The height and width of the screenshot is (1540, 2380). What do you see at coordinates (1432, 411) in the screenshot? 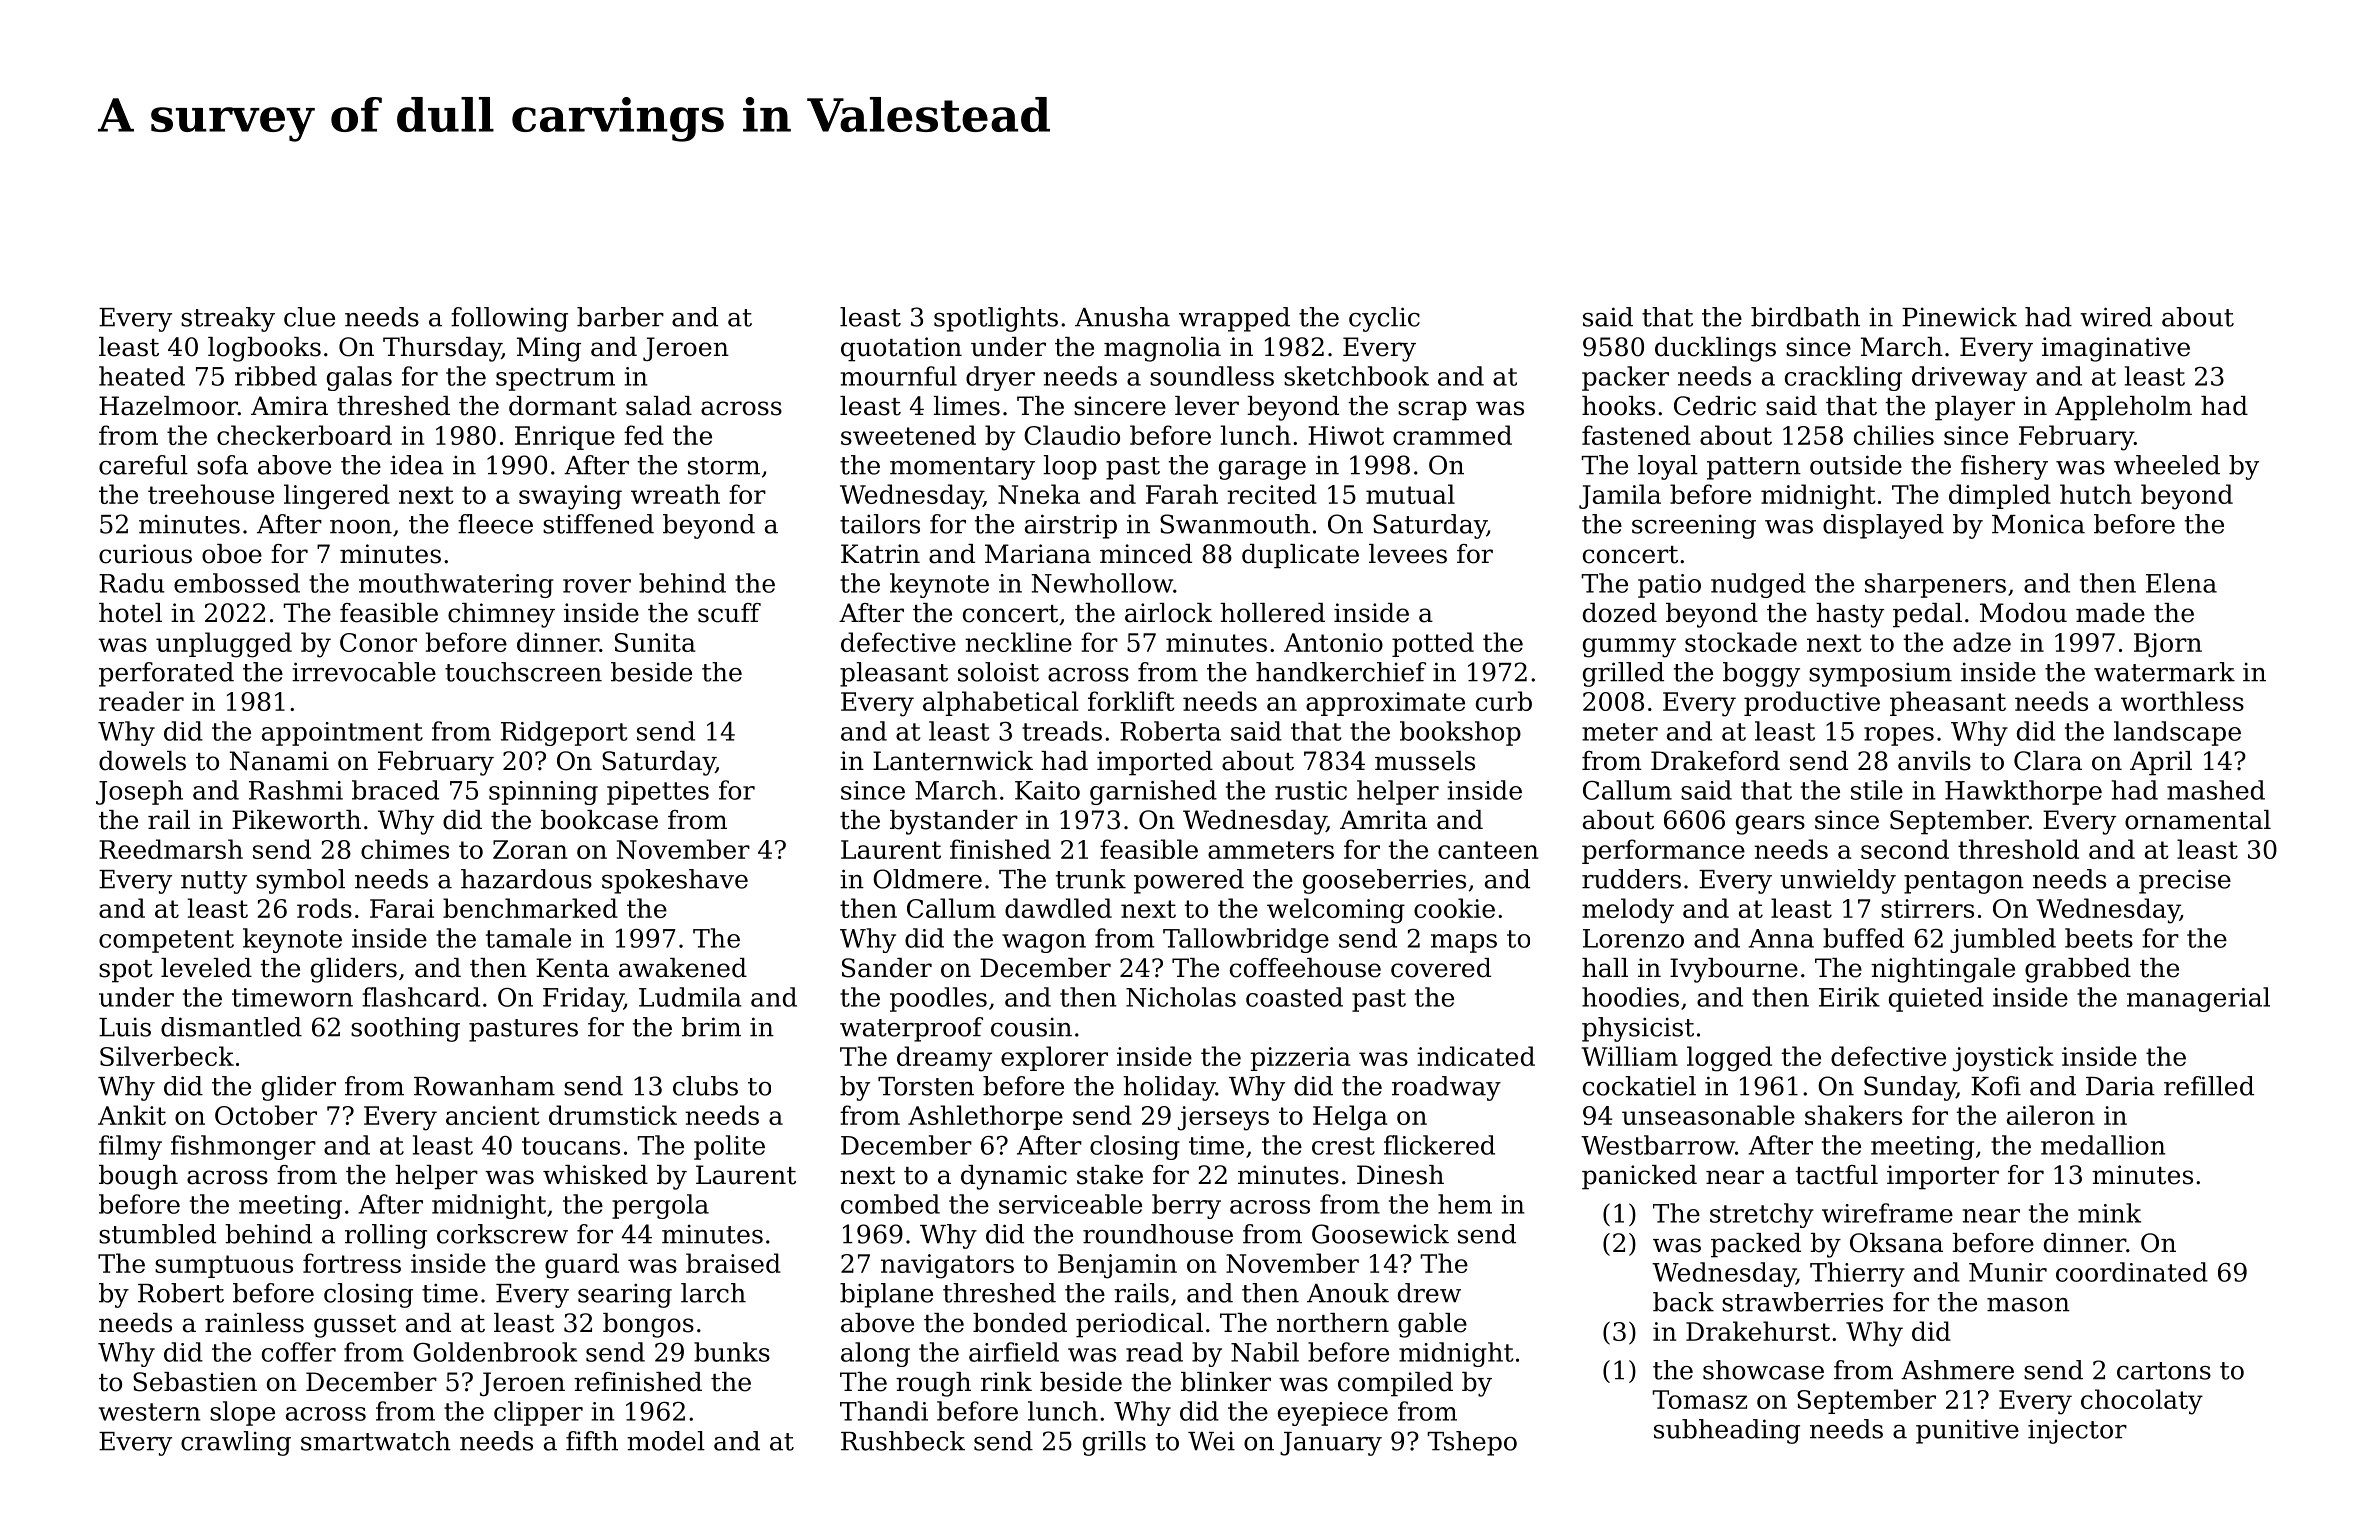
I see `scrap` at bounding box center [1432, 411].
